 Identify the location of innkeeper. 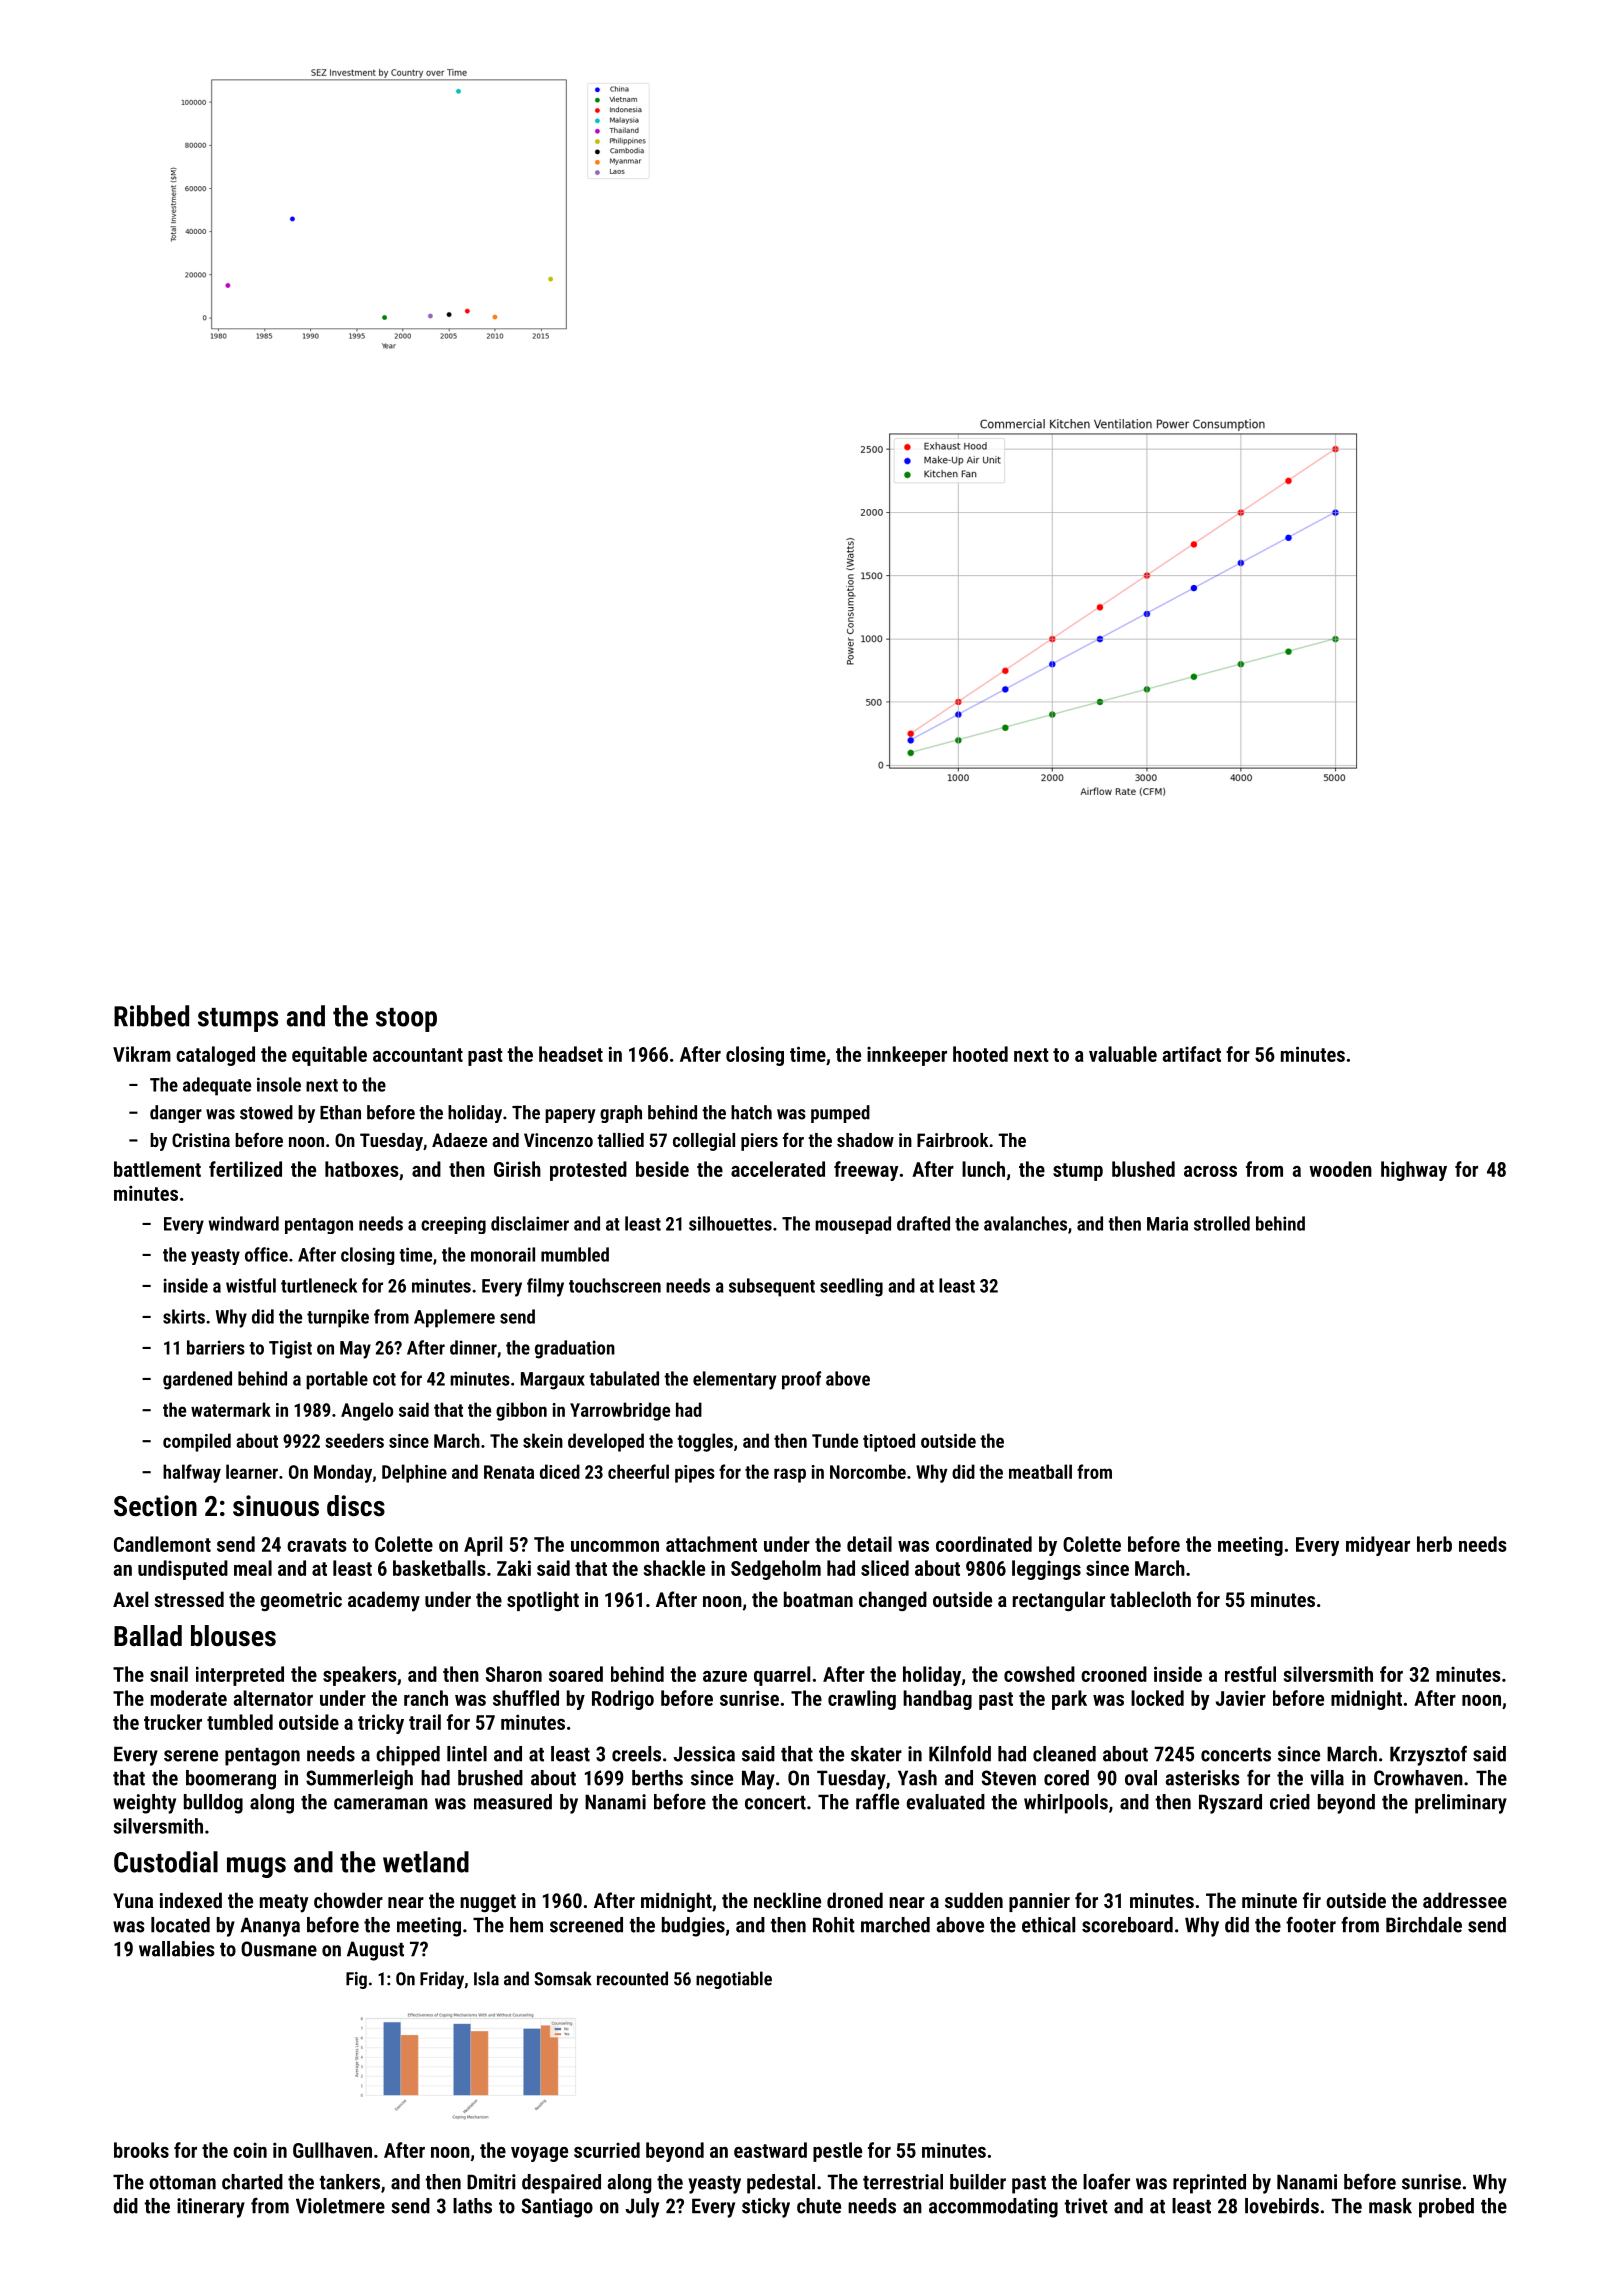
(907, 1056).
